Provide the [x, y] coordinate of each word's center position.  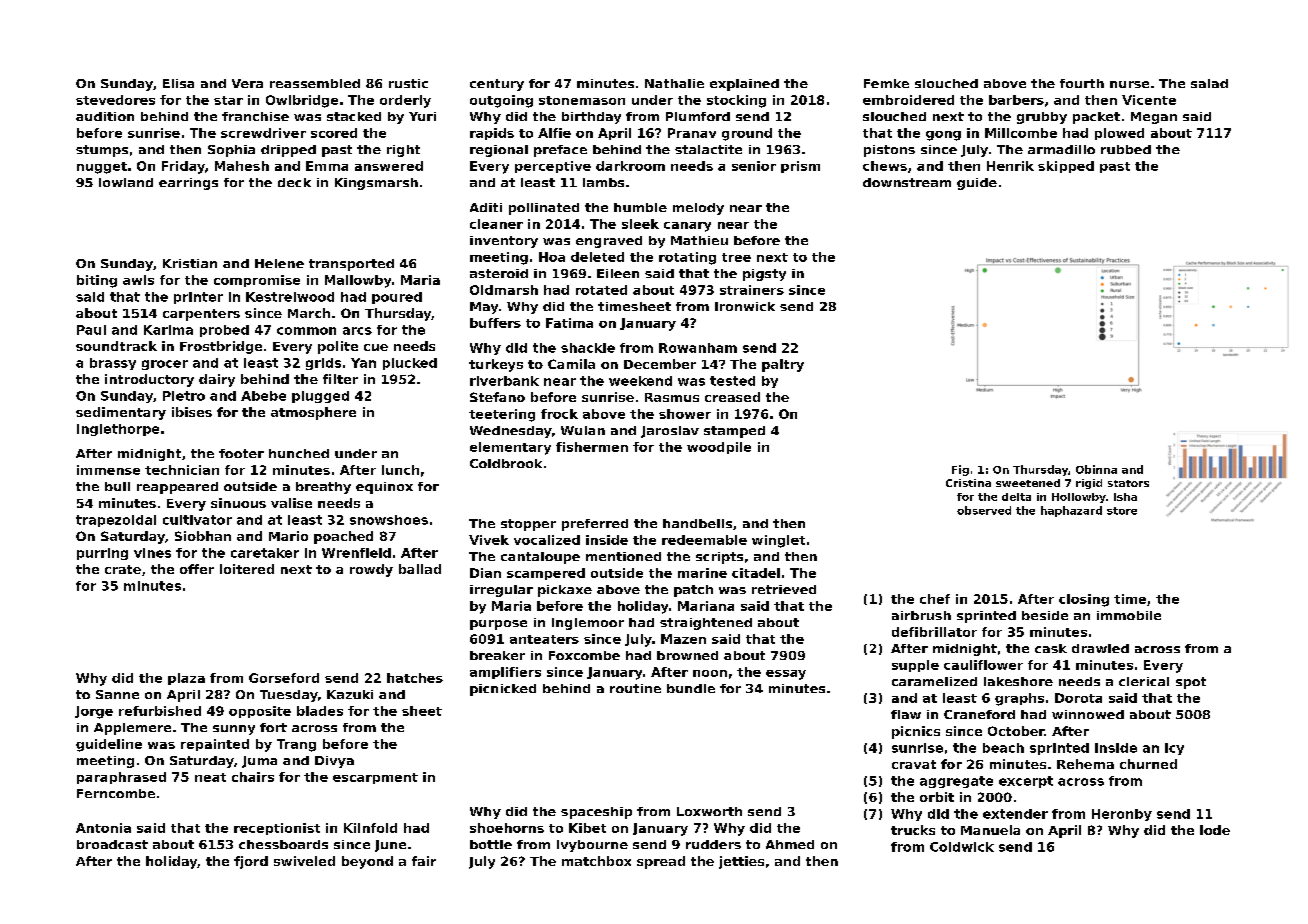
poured [397, 298]
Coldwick [962, 847]
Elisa [178, 83]
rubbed [1126, 149]
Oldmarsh [504, 290]
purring [102, 554]
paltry [783, 365]
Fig [960, 470]
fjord [251, 862]
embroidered [908, 100]
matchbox [596, 861]
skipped [1066, 167]
